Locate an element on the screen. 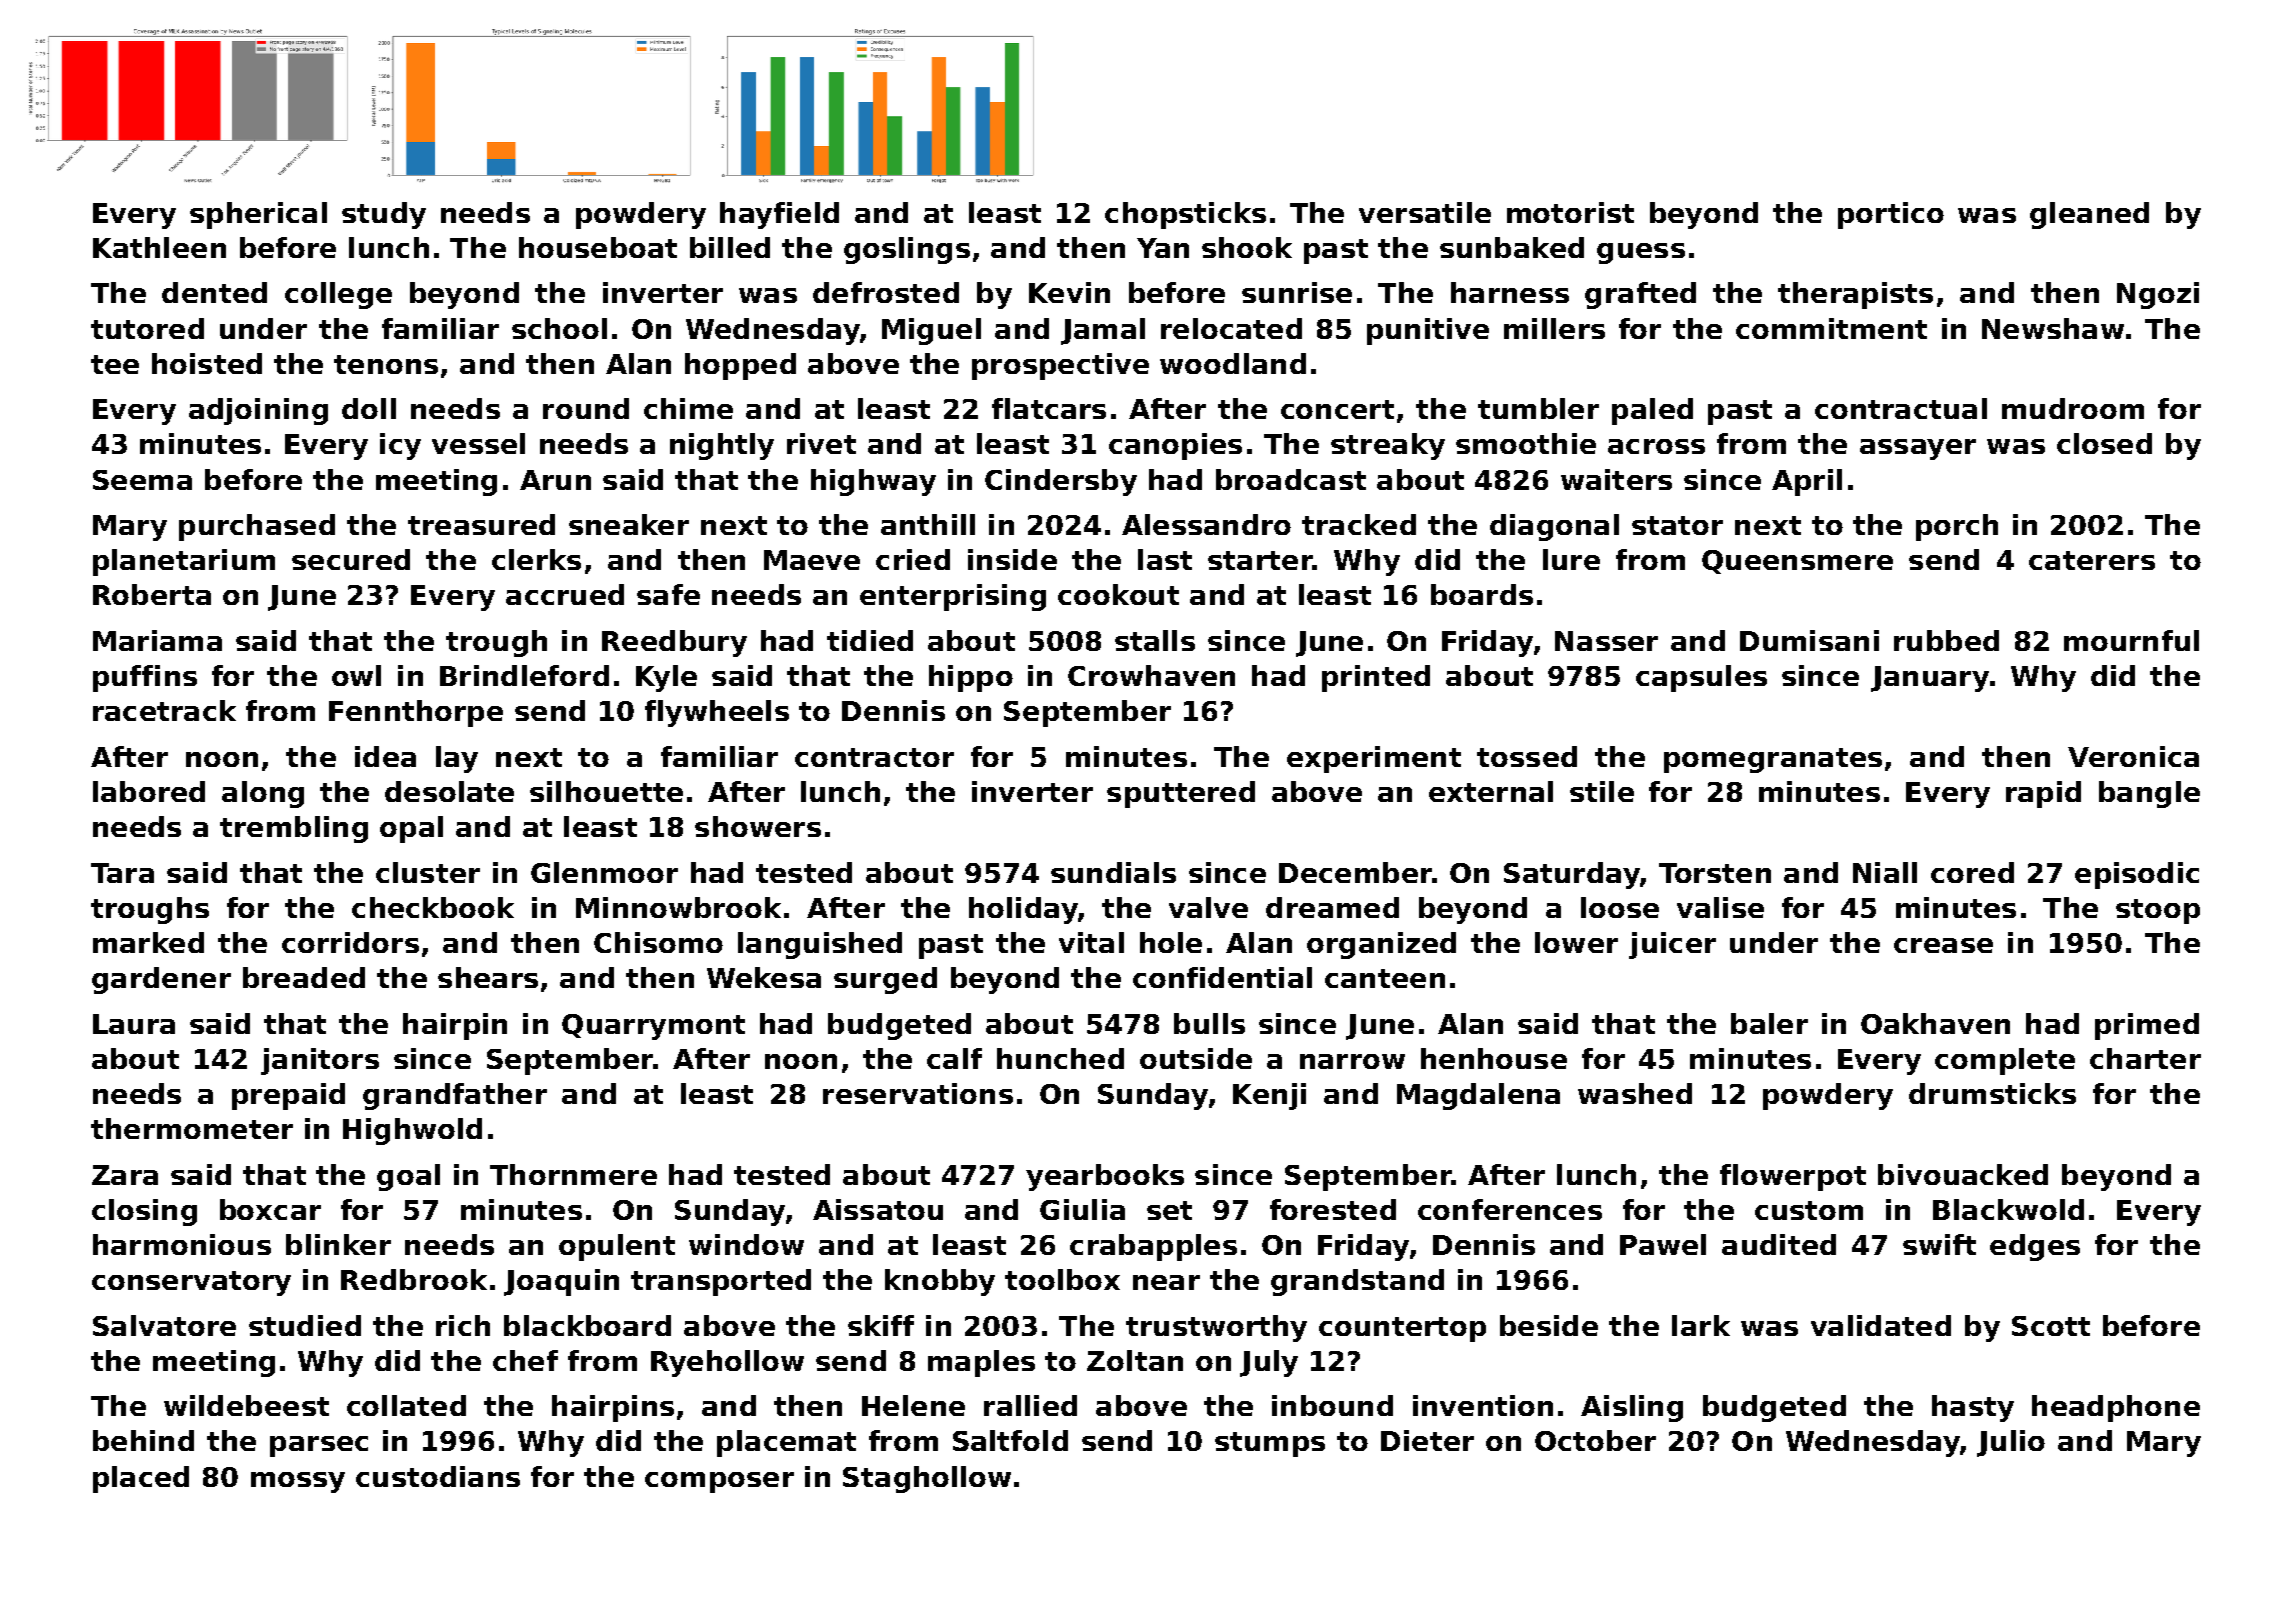 The image size is (2292, 1620). Dumisani is located at coordinates (1809, 640).
